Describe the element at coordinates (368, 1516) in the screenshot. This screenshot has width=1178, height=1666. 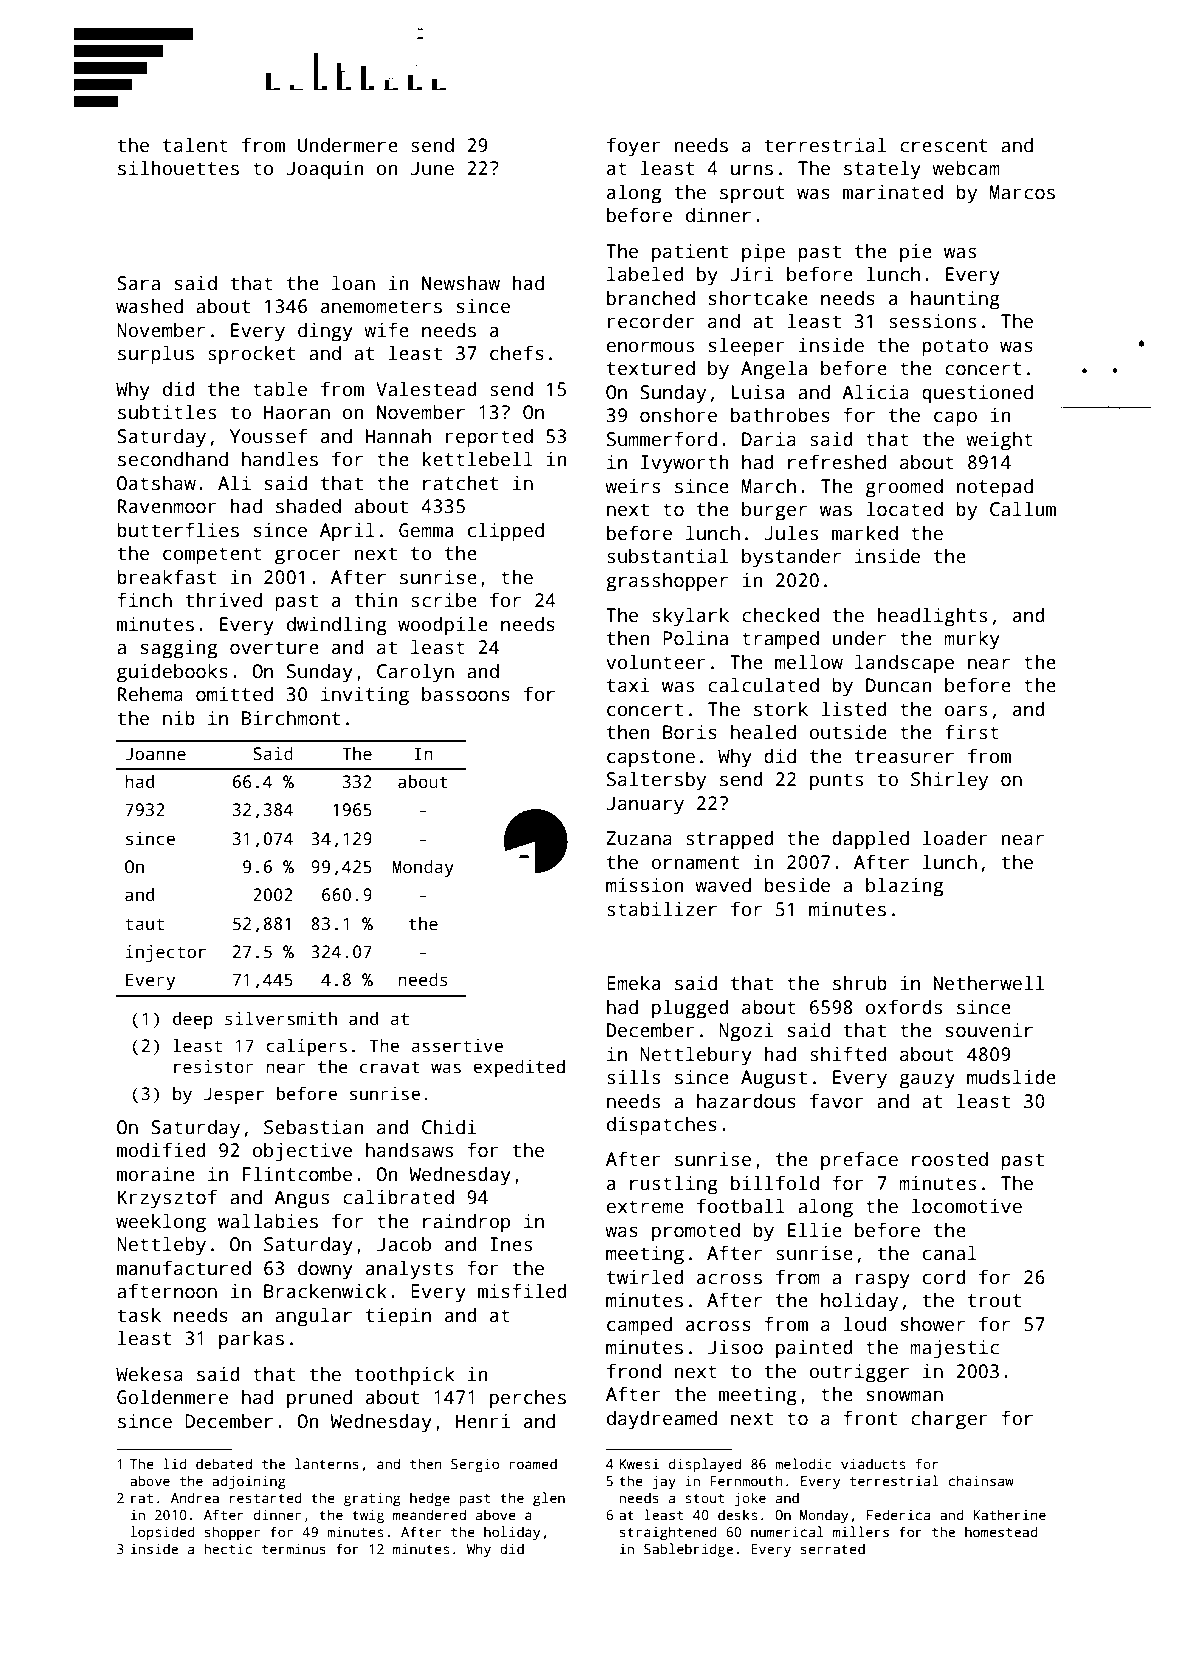
I see `twig` at that location.
